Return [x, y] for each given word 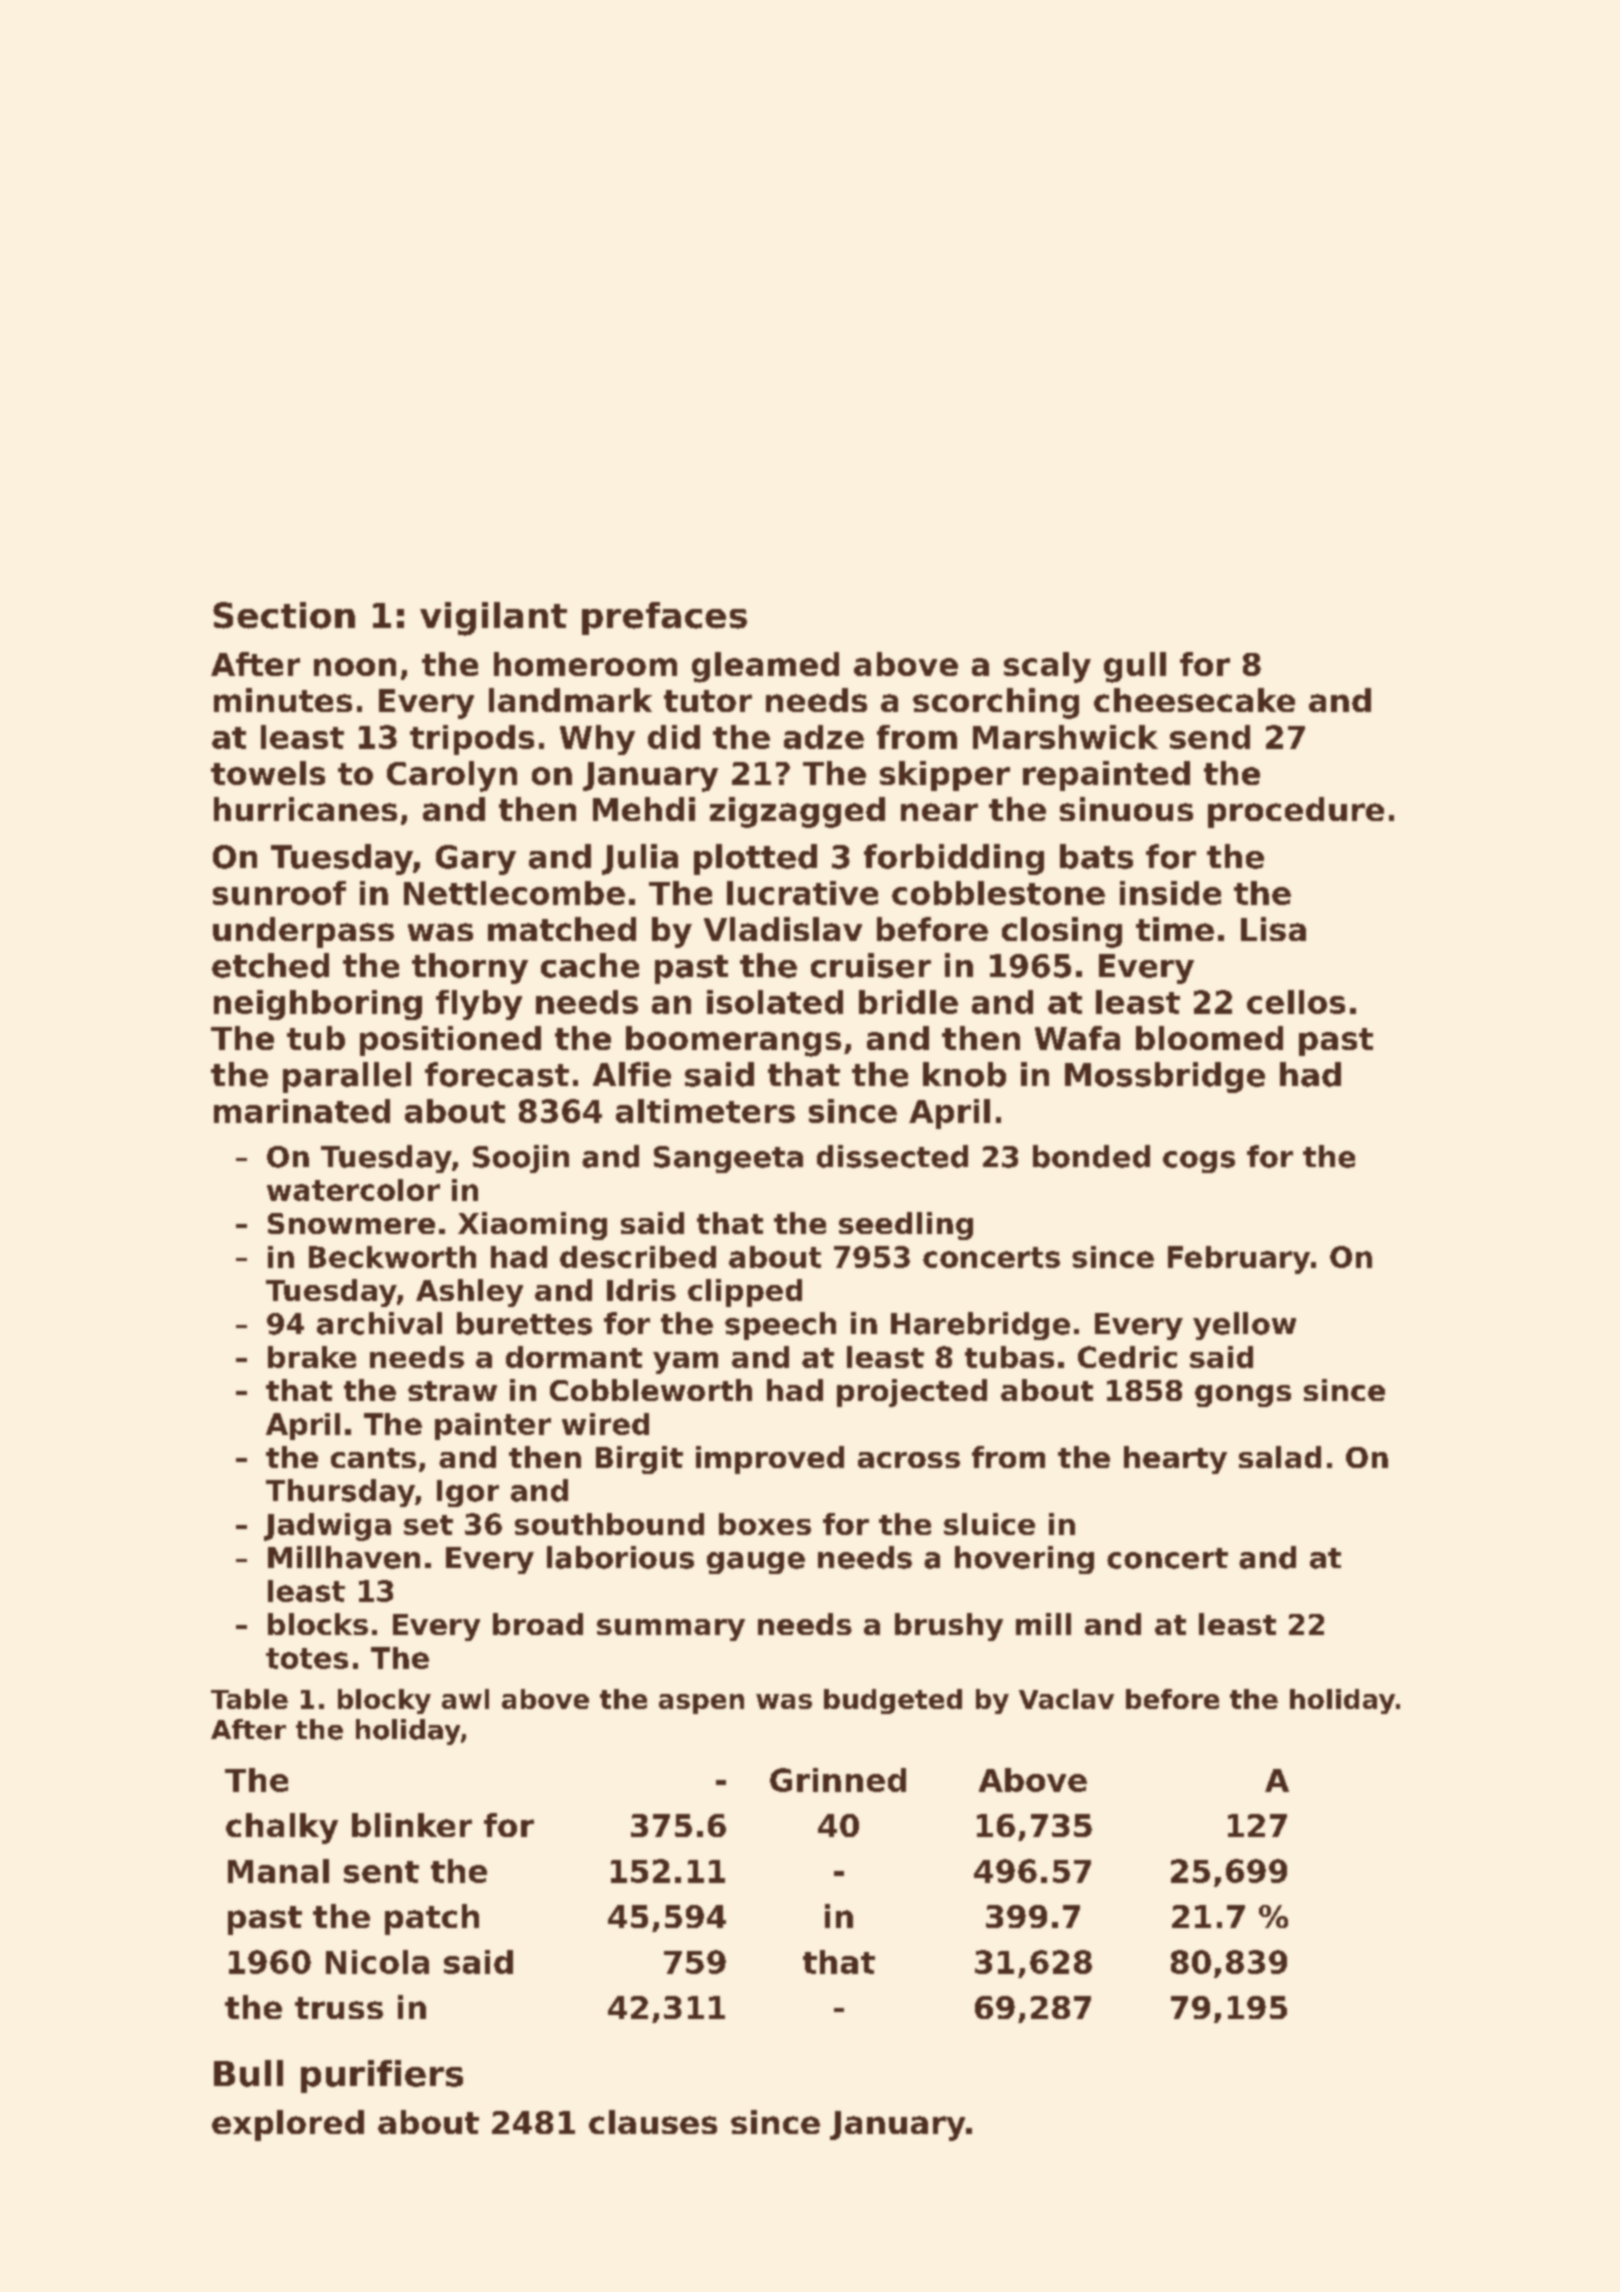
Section [284, 615]
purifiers [382, 2076]
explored [288, 2125]
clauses [653, 2122]
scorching [996, 703]
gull [1135, 667]
